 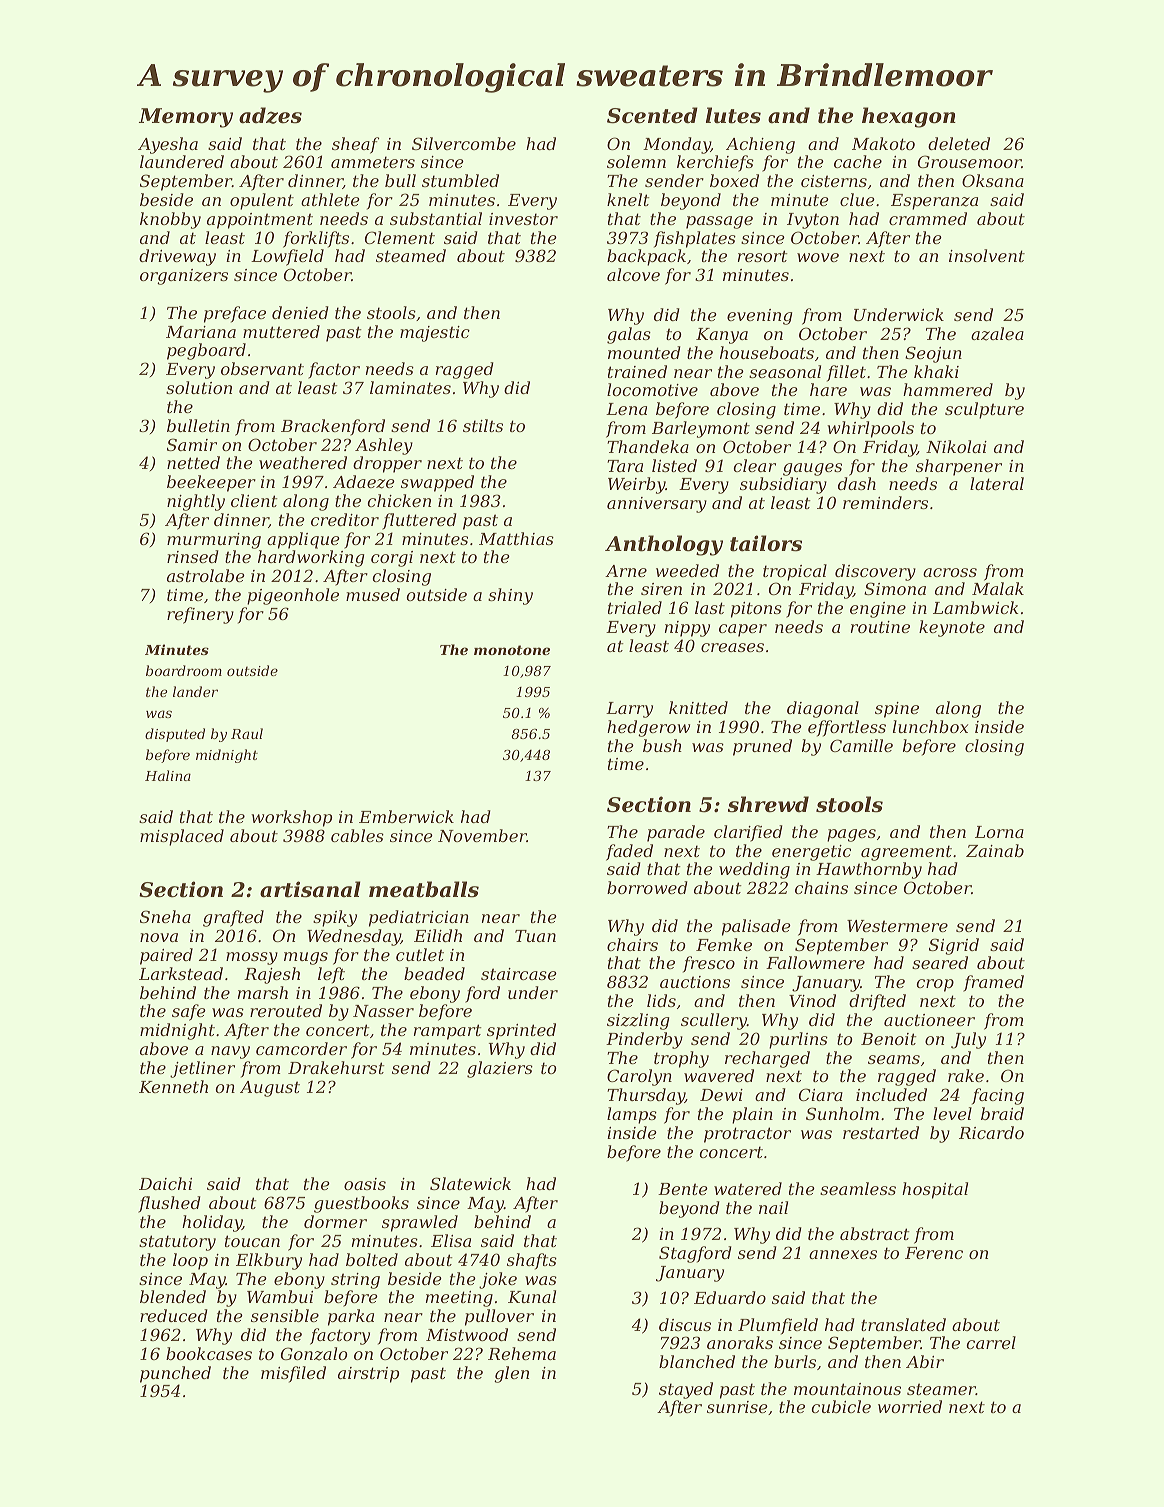 I want to click on monotone, so click(x=512, y=650).
